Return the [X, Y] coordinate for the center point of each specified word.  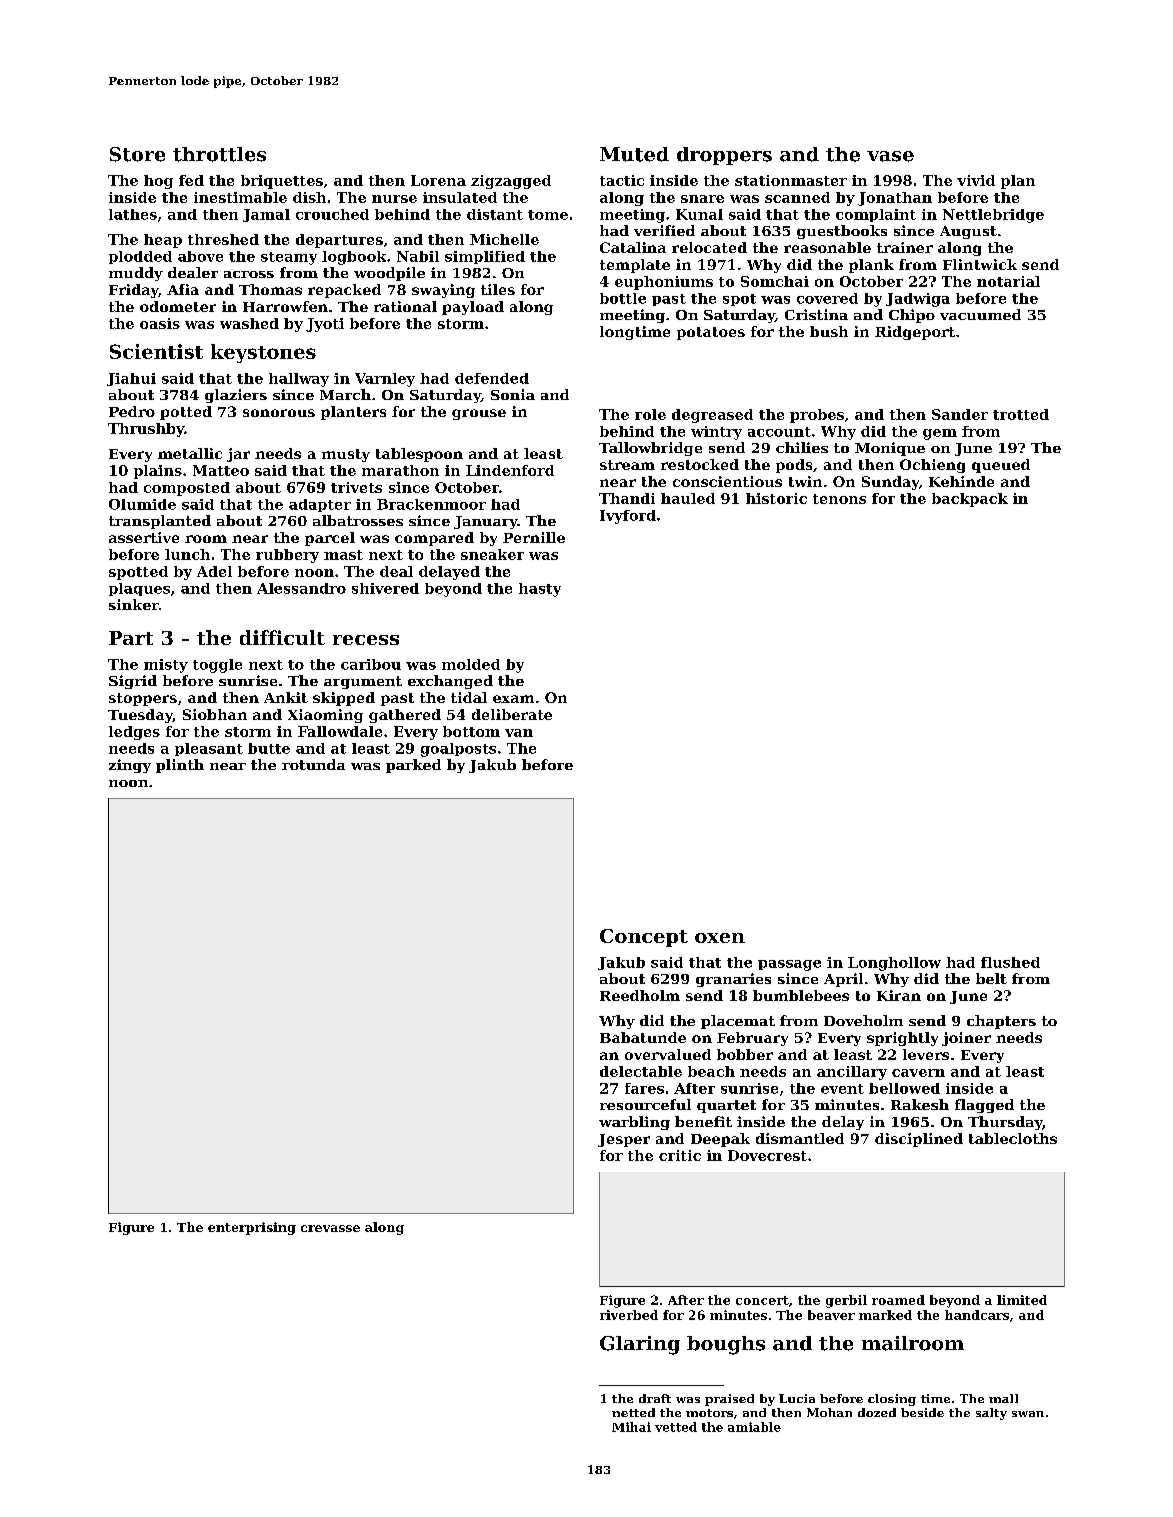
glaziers [236, 396]
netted [633, 1412]
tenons [839, 499]
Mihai [631, 1427]
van [519, 733]
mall [1003, 1398]
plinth [180, 766]
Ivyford [628, 517]
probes [817, 416]
